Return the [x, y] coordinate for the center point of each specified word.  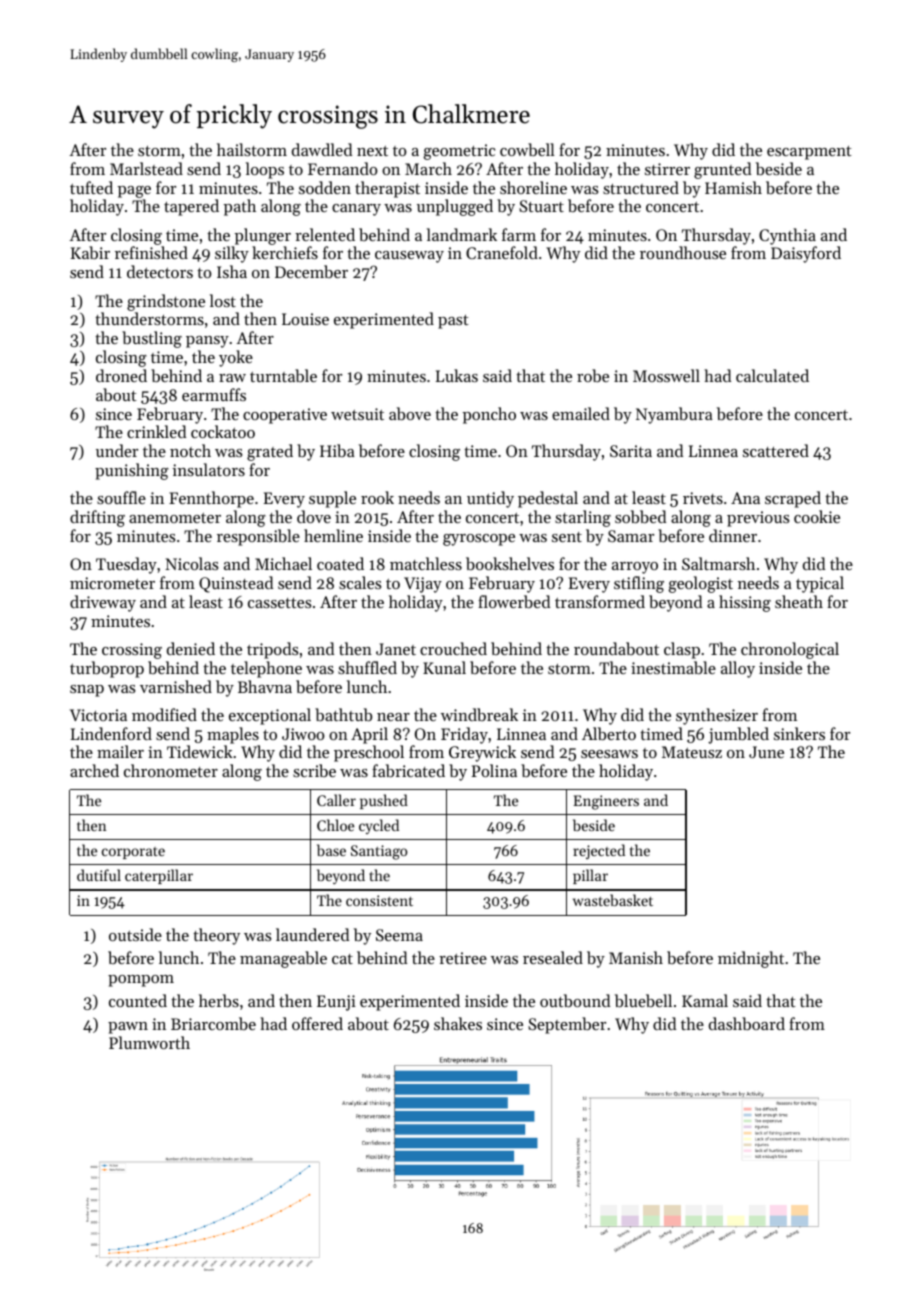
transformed [600, 601]
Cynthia [787, 236]
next [372, 151]
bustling [152, 339]
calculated [772, 375]
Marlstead [146, 168]
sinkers [799, 733]
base [331, 850]
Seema [399, 935]
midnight [751, 959]
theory [216, 936]
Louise [305, 319]
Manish [636, 957]
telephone [266, 669]
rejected [599, 851]
